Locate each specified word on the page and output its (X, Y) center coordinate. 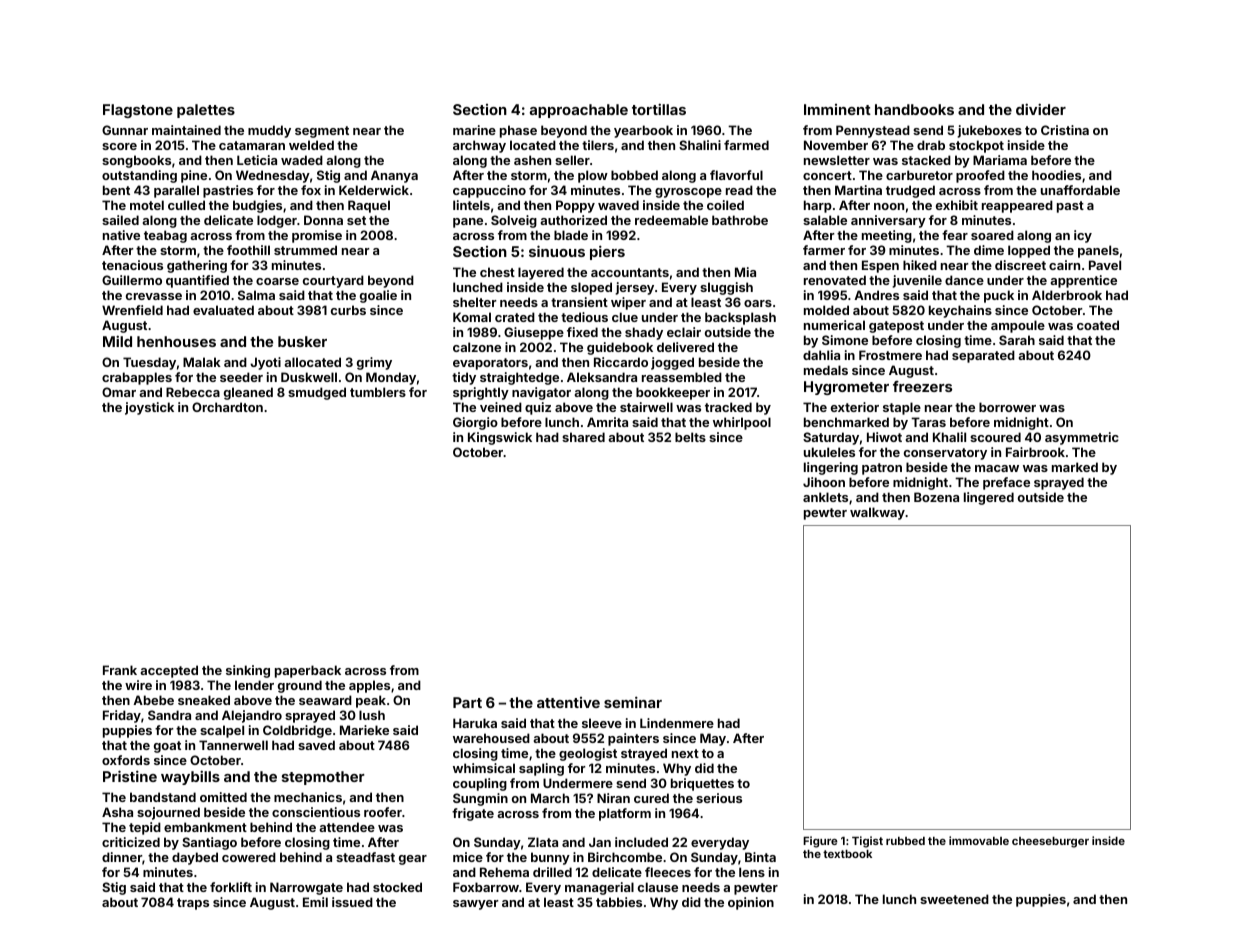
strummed (305, 250)
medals (826, 370)
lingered (989, 498)
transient (579, 302)
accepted (169, 671)
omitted (223, 797)
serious (719, 798)
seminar (633, 702)
